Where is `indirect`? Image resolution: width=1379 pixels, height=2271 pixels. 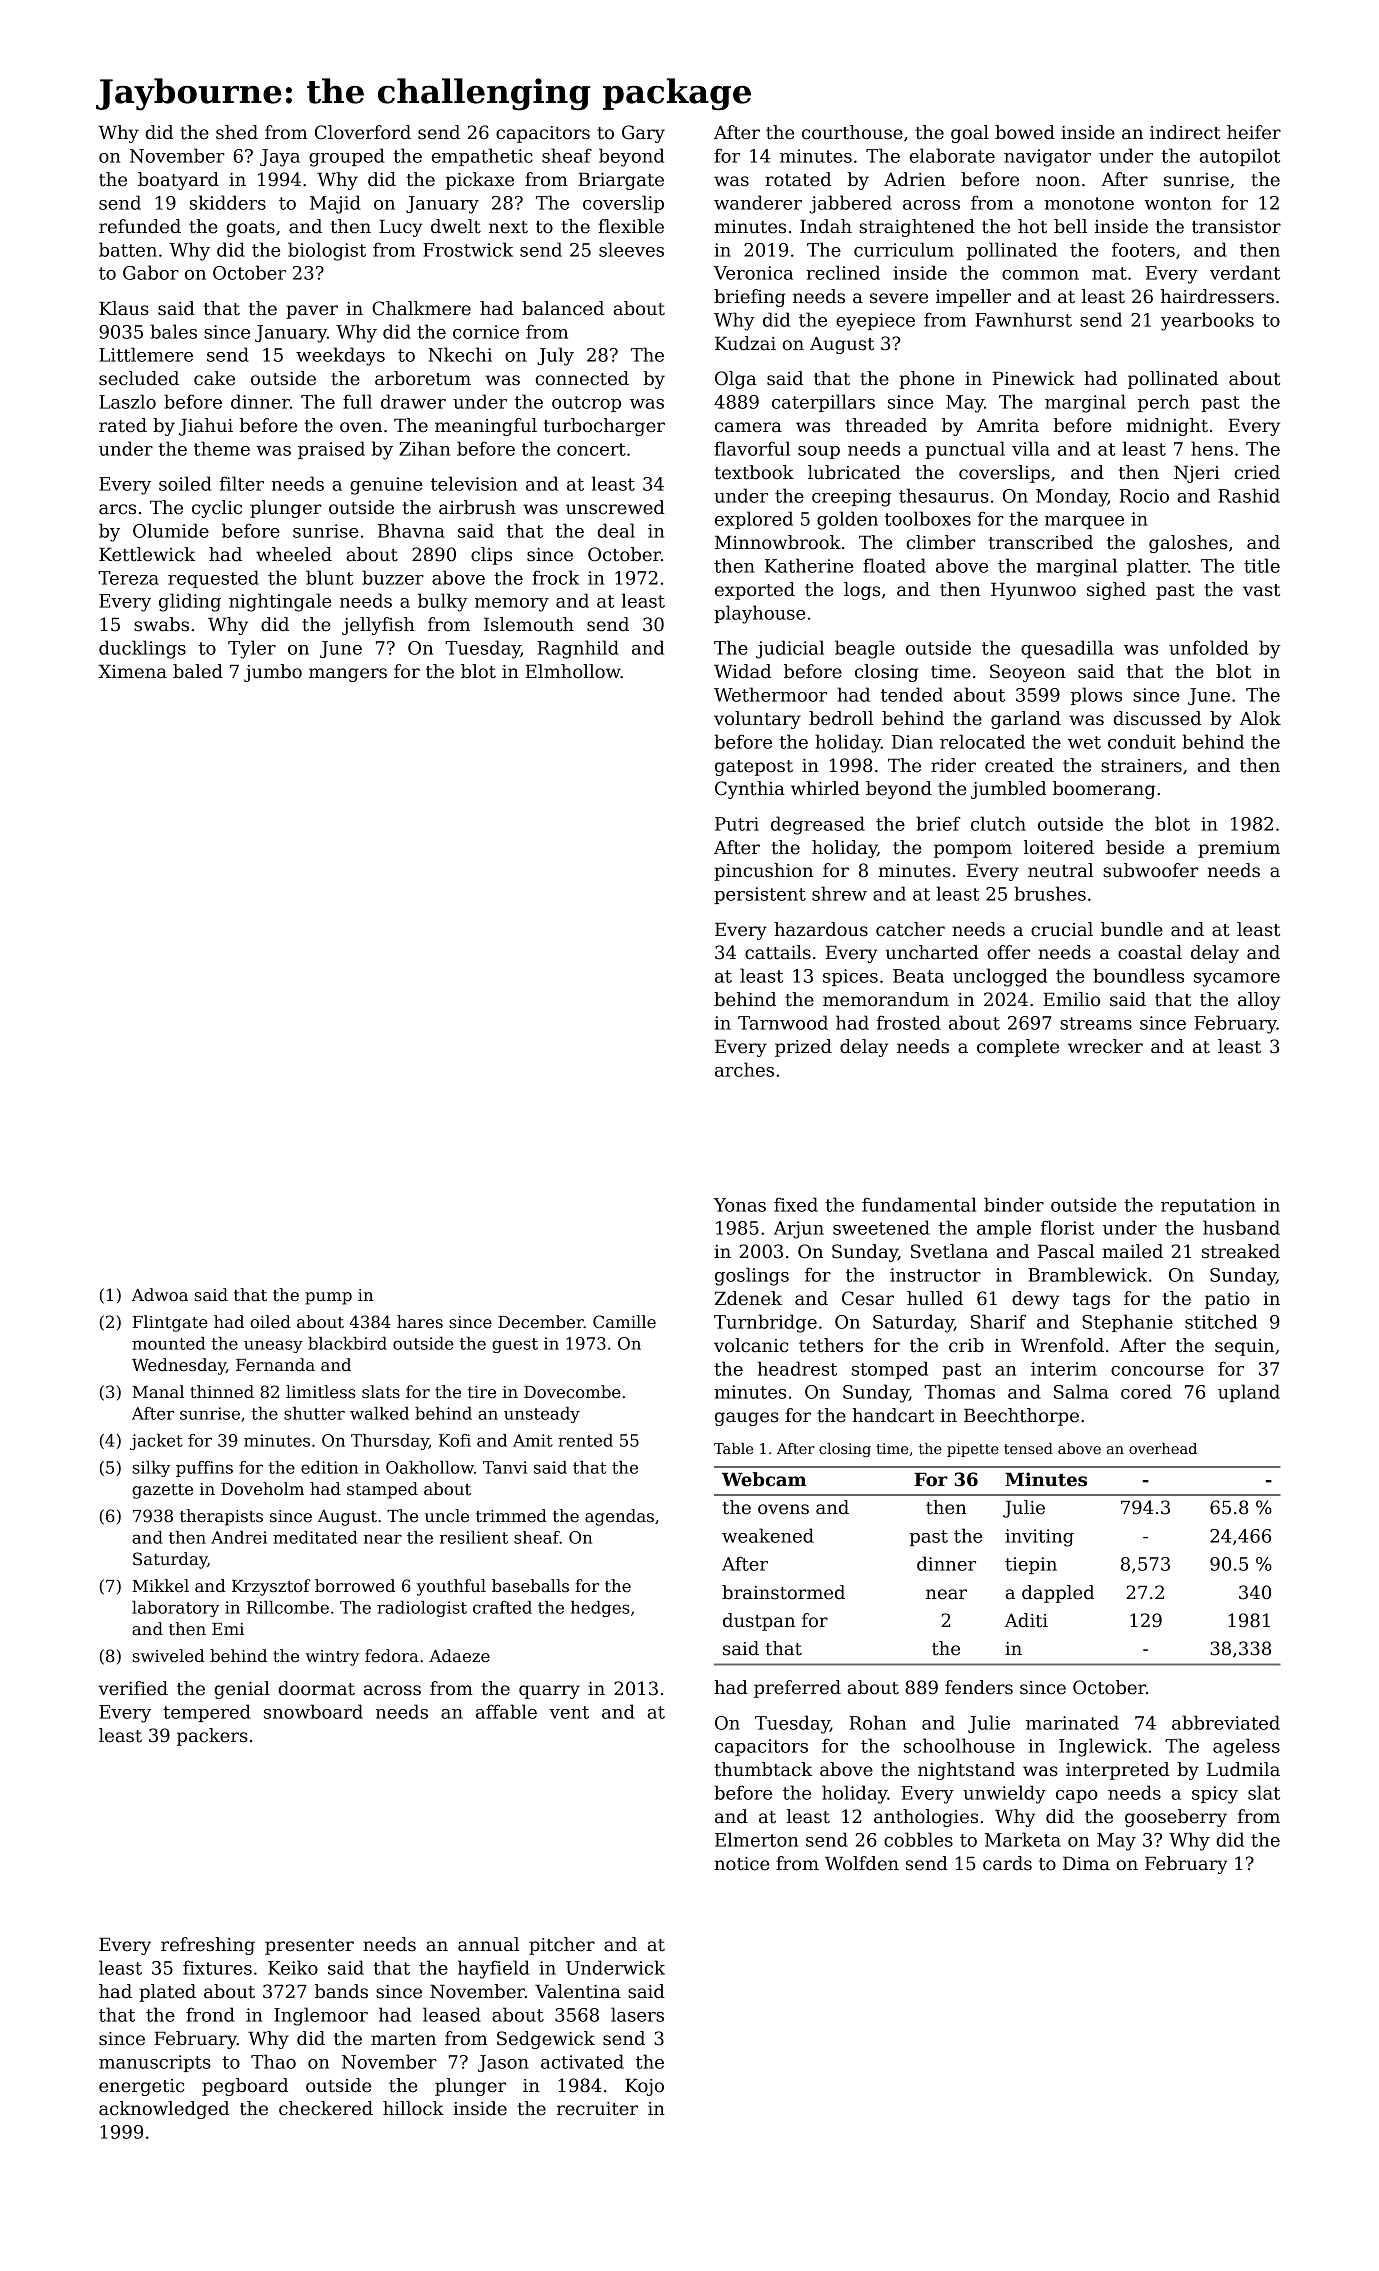 indirect is located at coordinates (1185, 132).
